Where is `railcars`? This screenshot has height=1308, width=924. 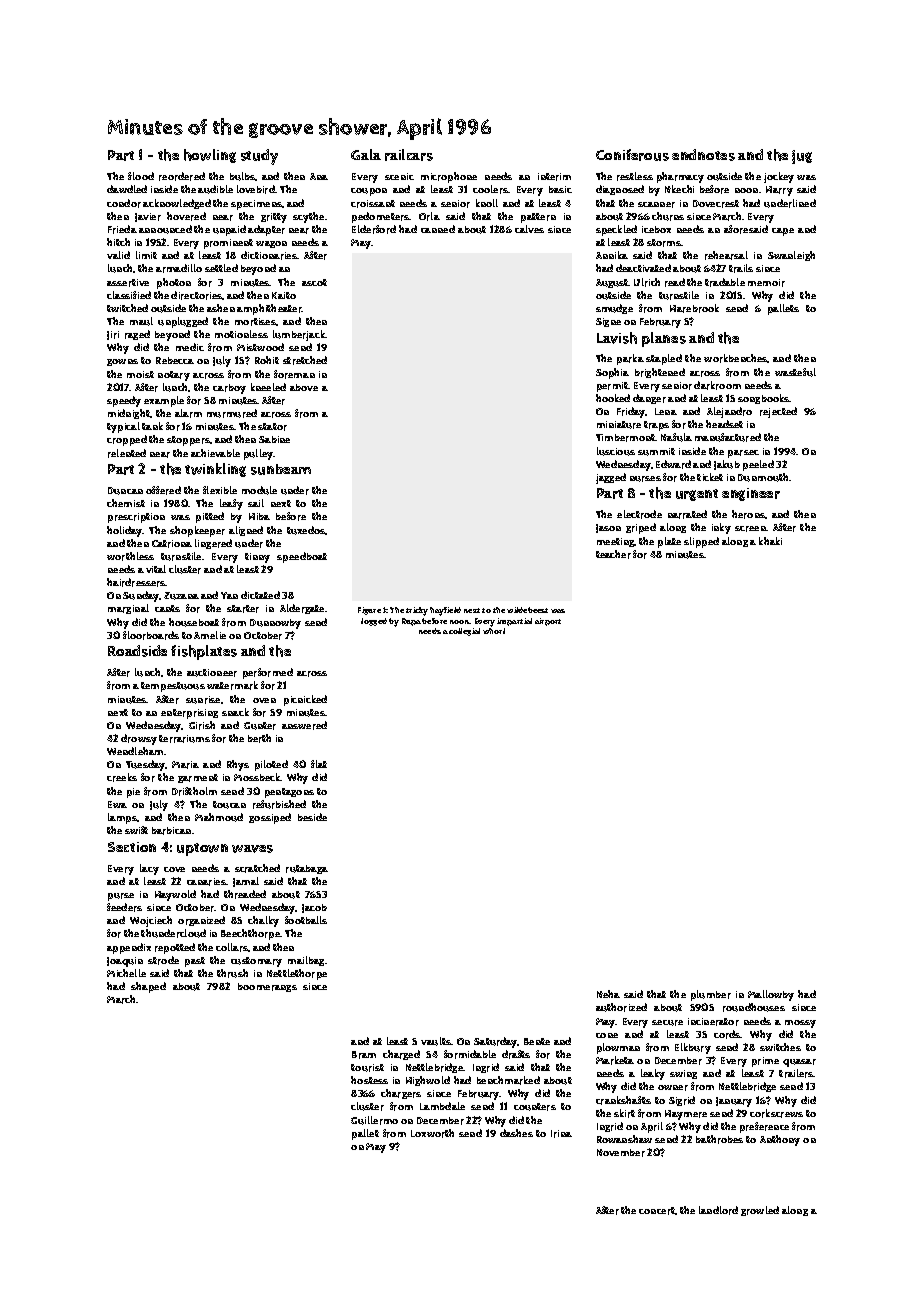 railcars is located at coordinates (409, 155).
